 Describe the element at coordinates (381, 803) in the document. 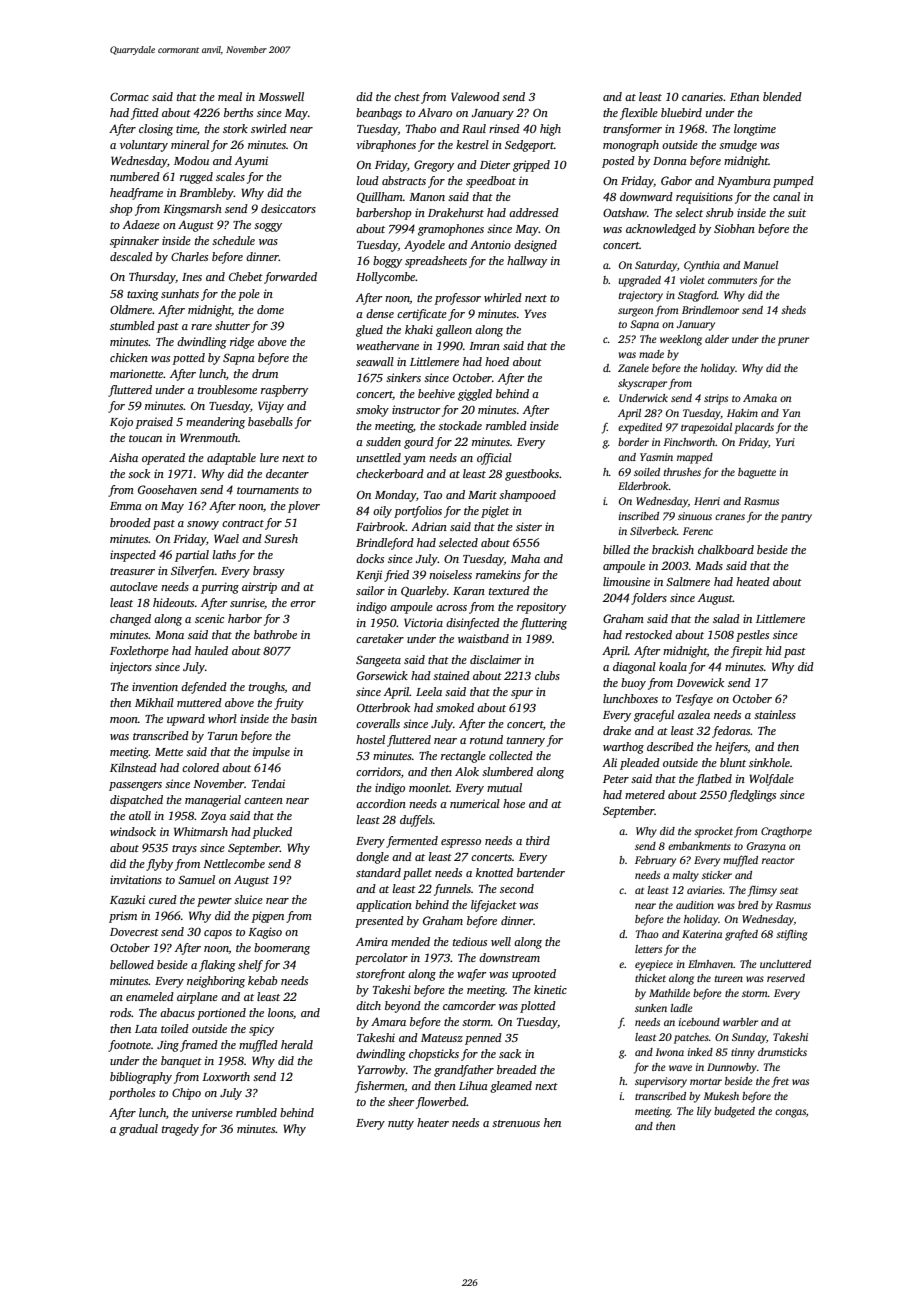

I see `accordion` at that location.
